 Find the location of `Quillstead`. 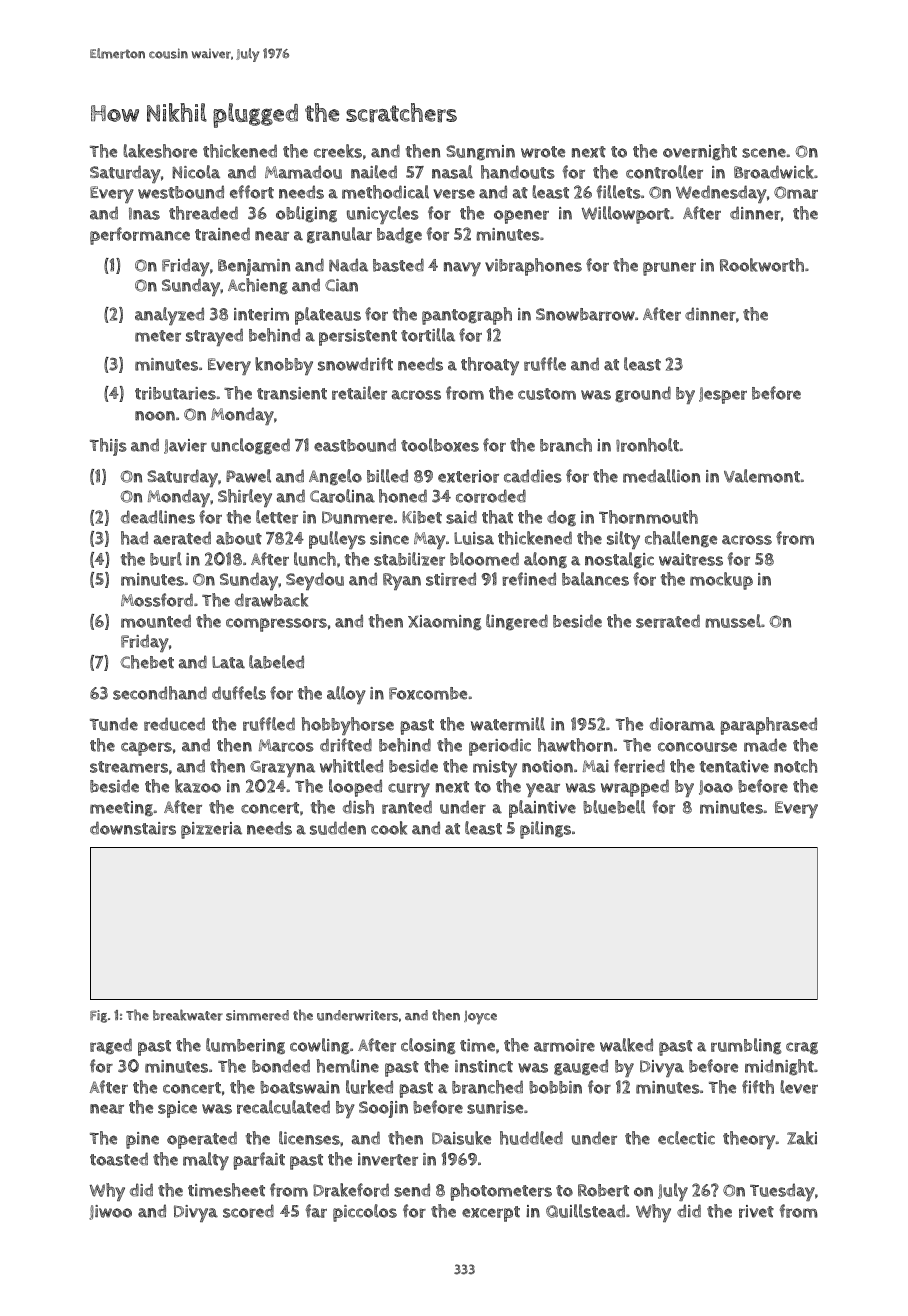

Quillstead is located at coordinates (585, 1211).
